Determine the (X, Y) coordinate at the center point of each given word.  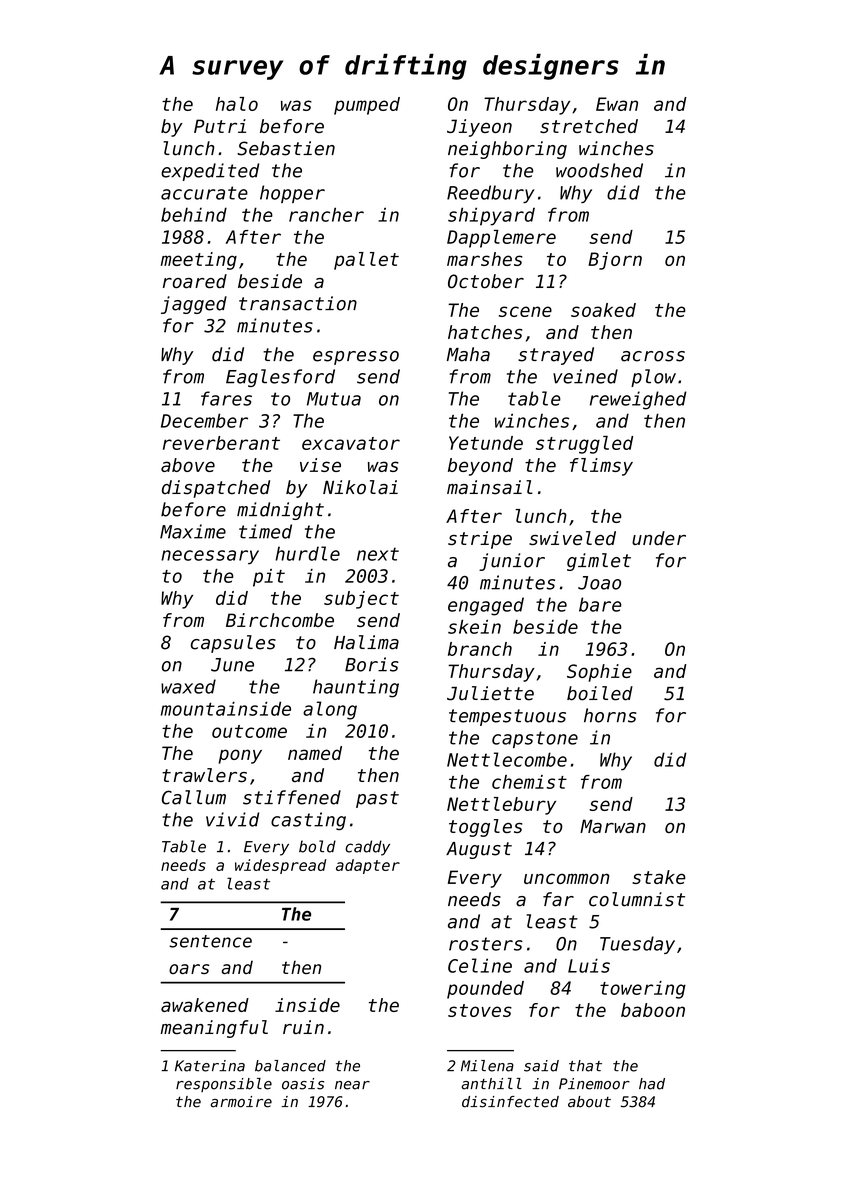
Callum (194, 797)
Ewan (617, 104)
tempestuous (507, 717)
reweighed (638, 400)
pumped (367, 106)
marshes (485, 259)
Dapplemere (501, 239)
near (352, 1085)
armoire (241, 1102)
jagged (194, 305)
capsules (233, 644)
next (378, 554)
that (585, 1066)
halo (237, 104)
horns (610, 715)
